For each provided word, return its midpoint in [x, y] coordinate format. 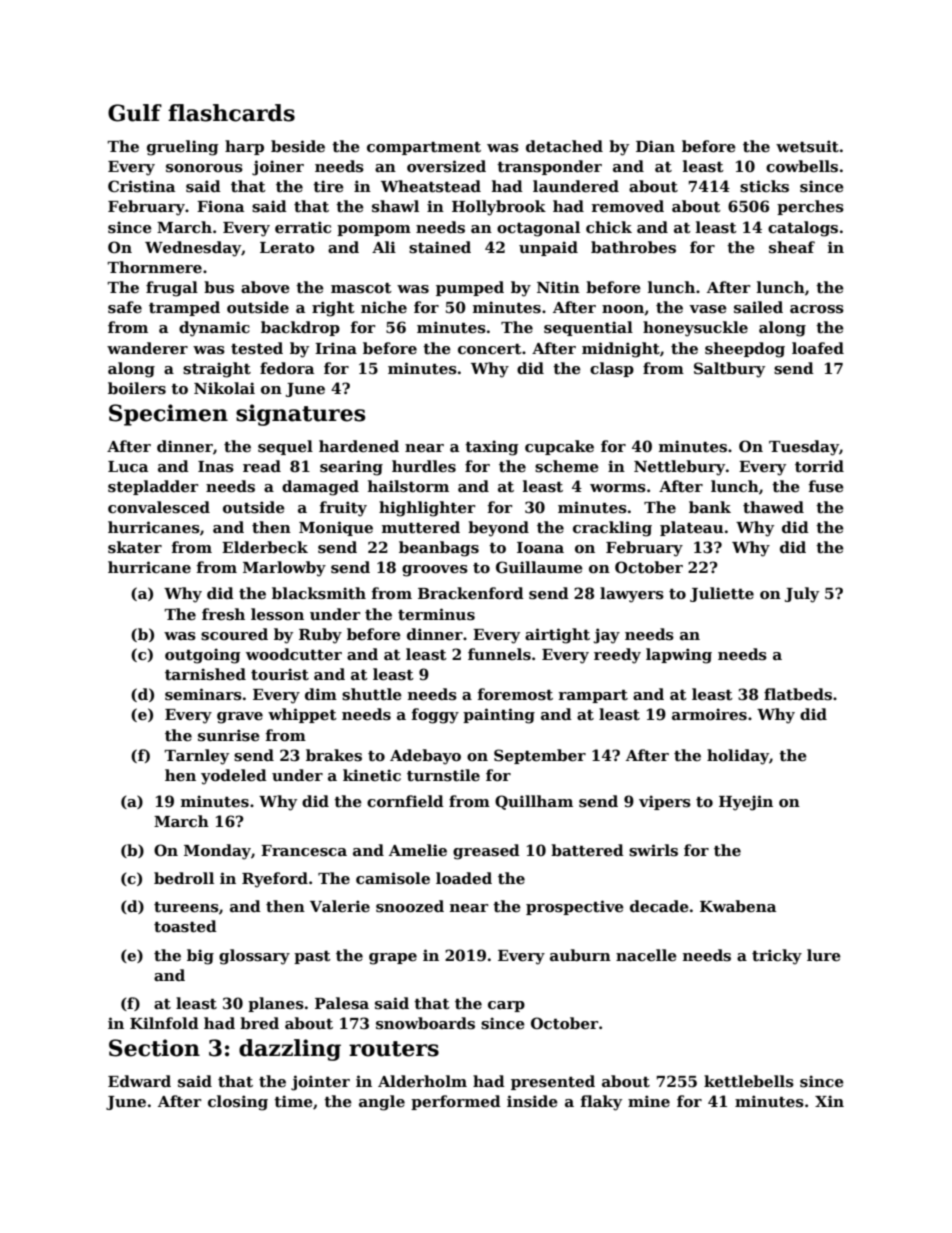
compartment [424, 148]
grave [240, 718]
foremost [515, 694]
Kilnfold [164, 1023]
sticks [764, 186]
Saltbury [729, 370]
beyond [498, 529]
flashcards [231, 113]
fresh [223, 614]
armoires [709, 714]
